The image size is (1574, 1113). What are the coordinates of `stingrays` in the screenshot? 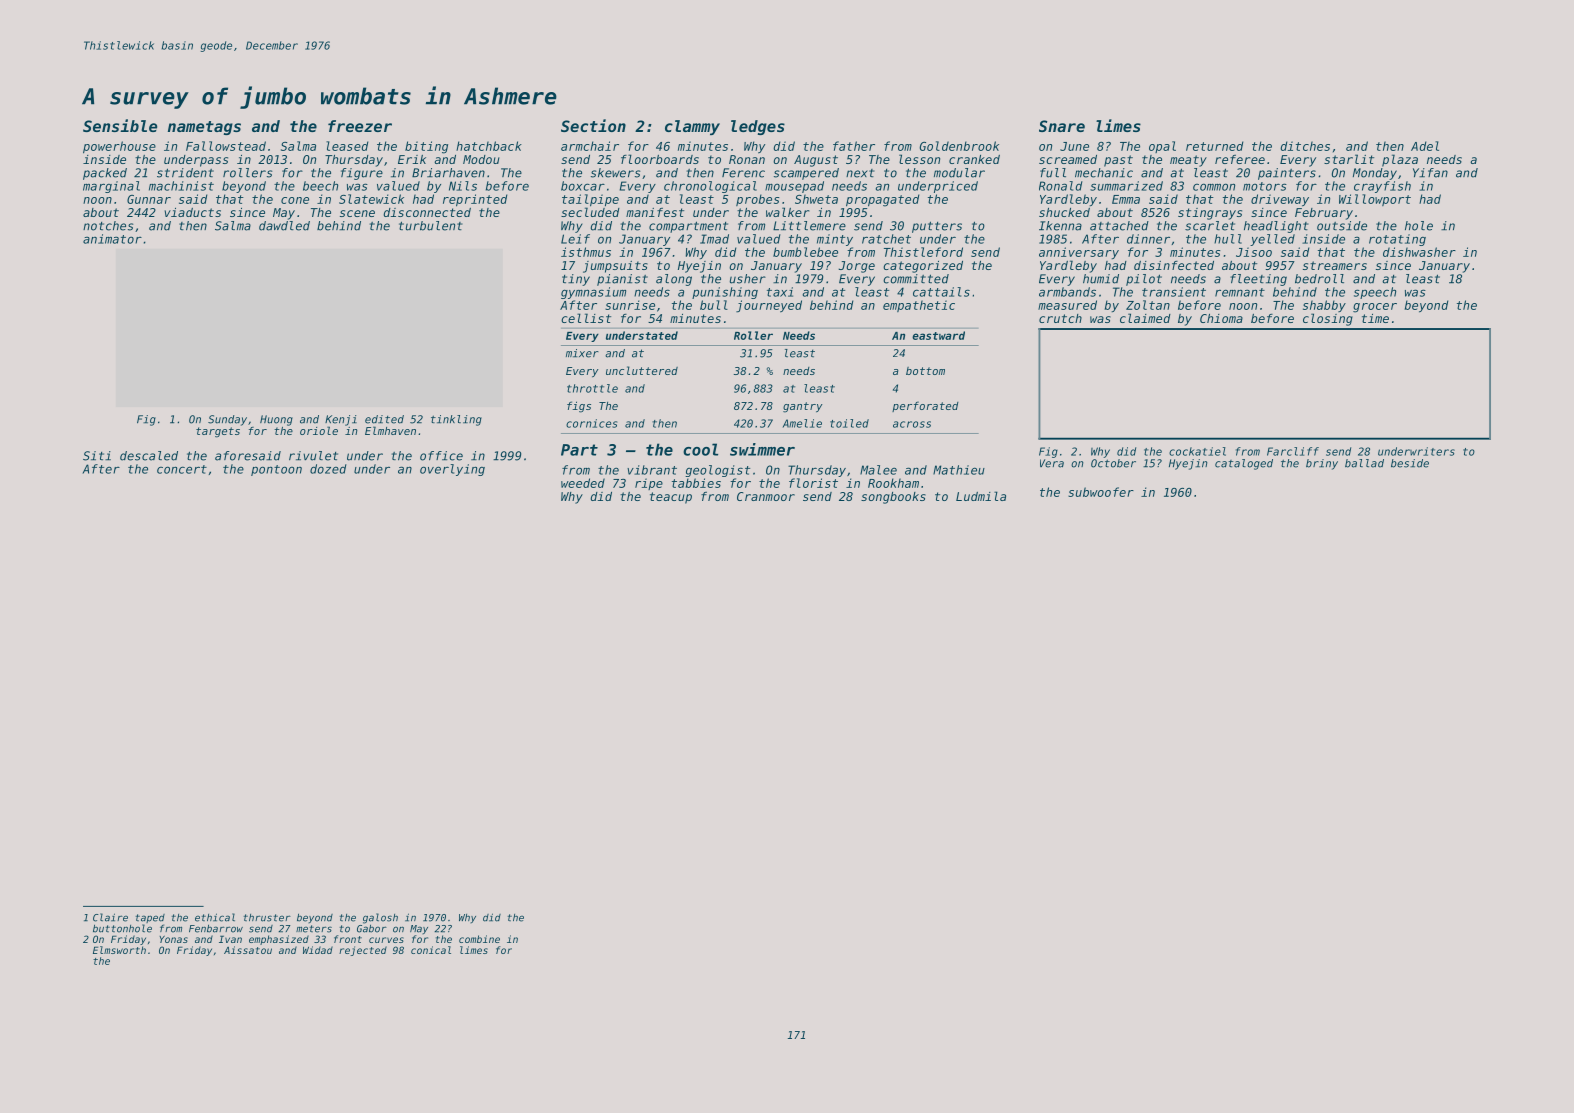 It's located at (1210, 214).
